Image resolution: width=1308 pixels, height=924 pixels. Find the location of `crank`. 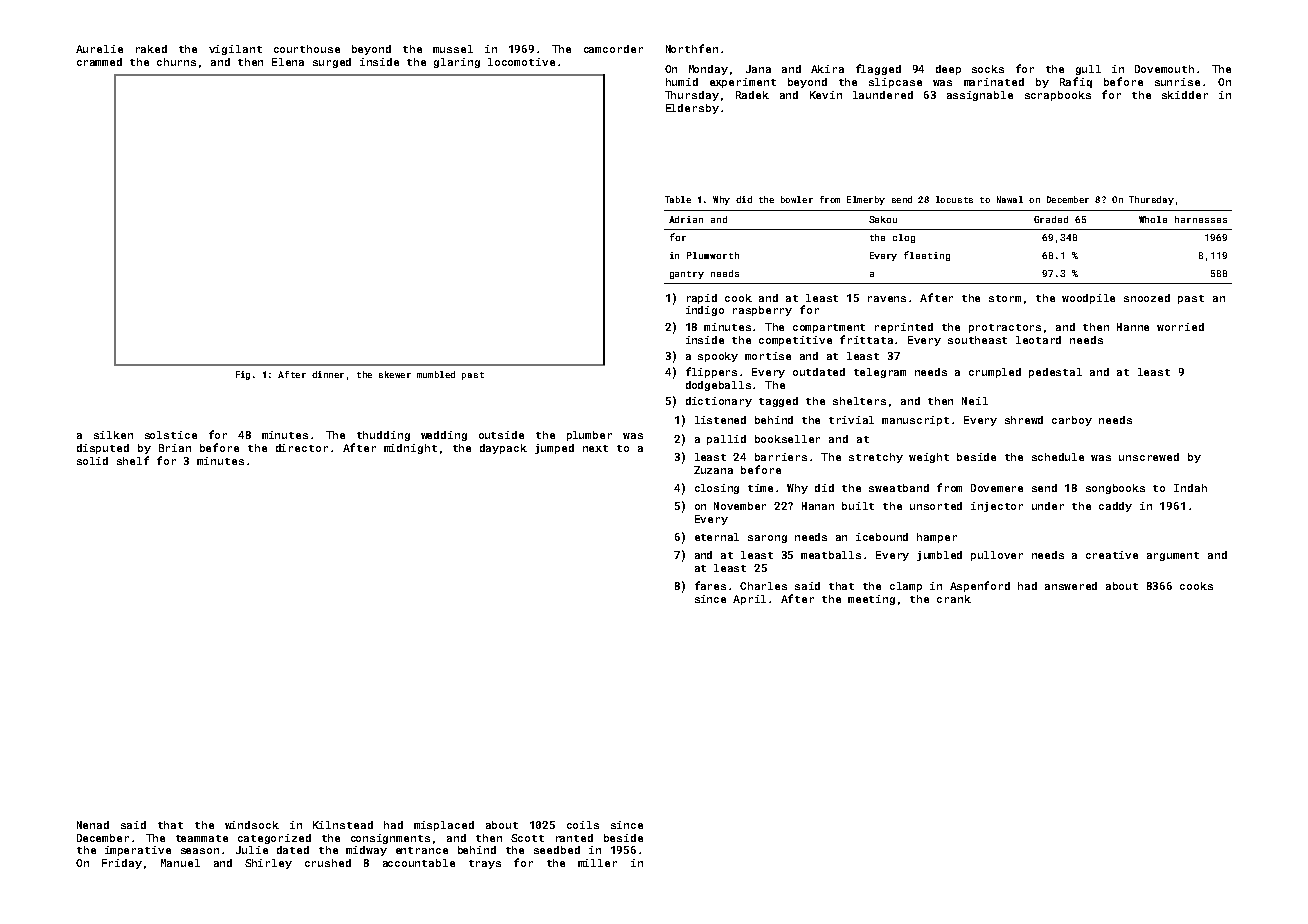

crank is located at coordinates (954, 599).
